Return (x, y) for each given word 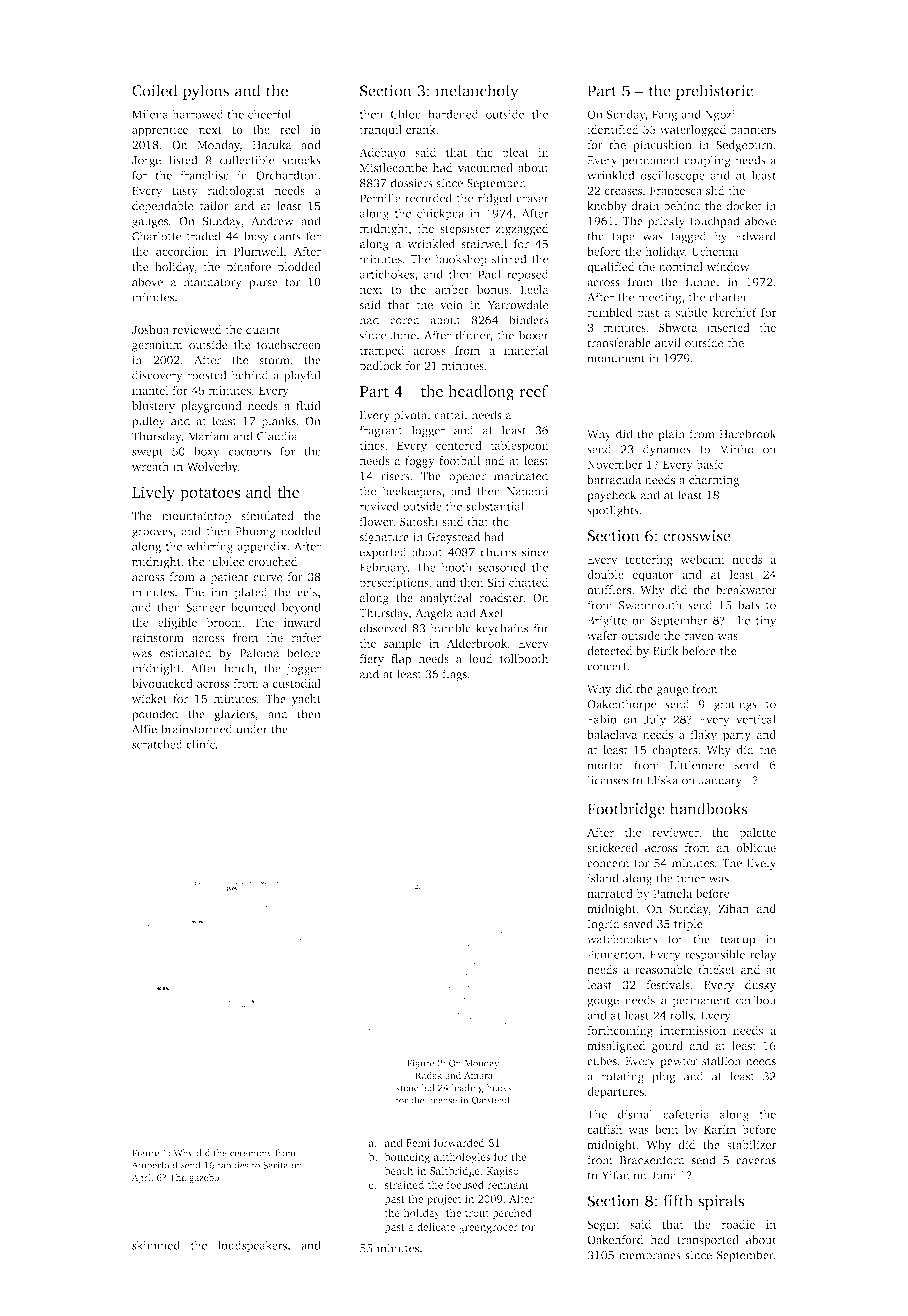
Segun (603, 1226)
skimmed (156, 1245)
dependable (162, 207)
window (728, 266)
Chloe (406, 114)
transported (708, 1241)
